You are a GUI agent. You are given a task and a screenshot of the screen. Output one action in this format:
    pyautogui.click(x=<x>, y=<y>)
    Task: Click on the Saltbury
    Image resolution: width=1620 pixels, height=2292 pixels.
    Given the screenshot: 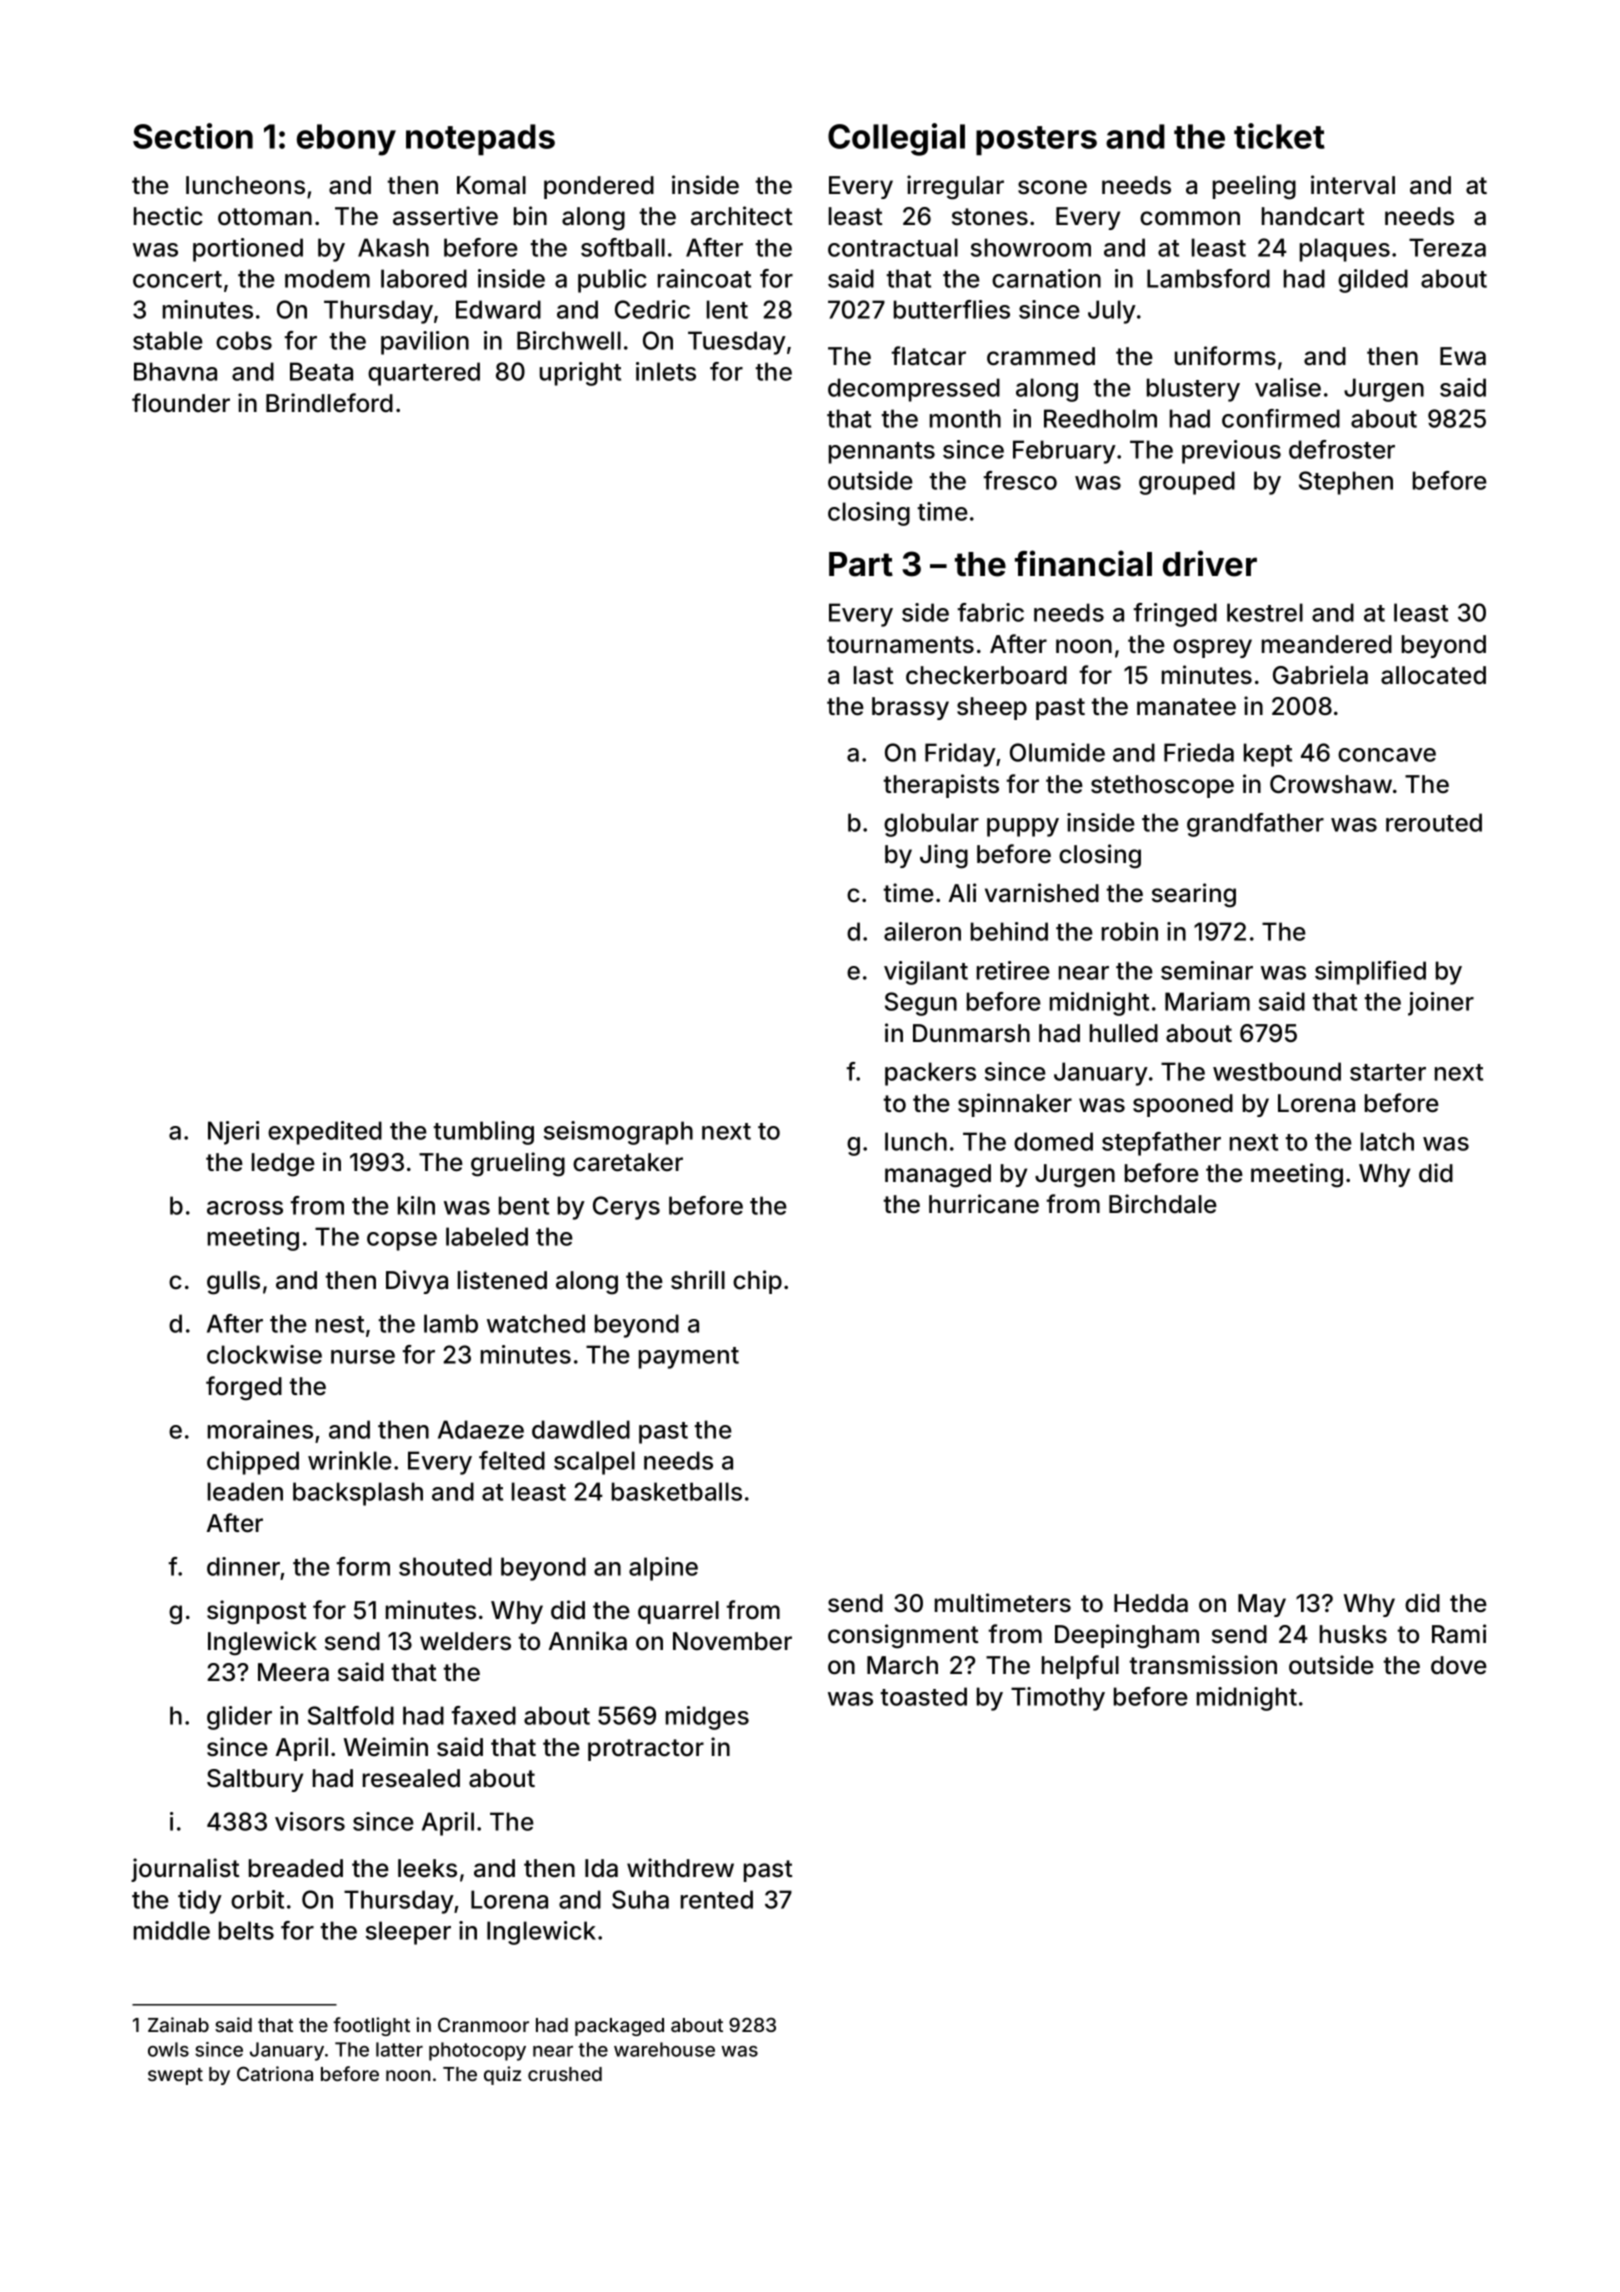 What is the action you would take?
    pyautogui.click(x=255, y=1780)
